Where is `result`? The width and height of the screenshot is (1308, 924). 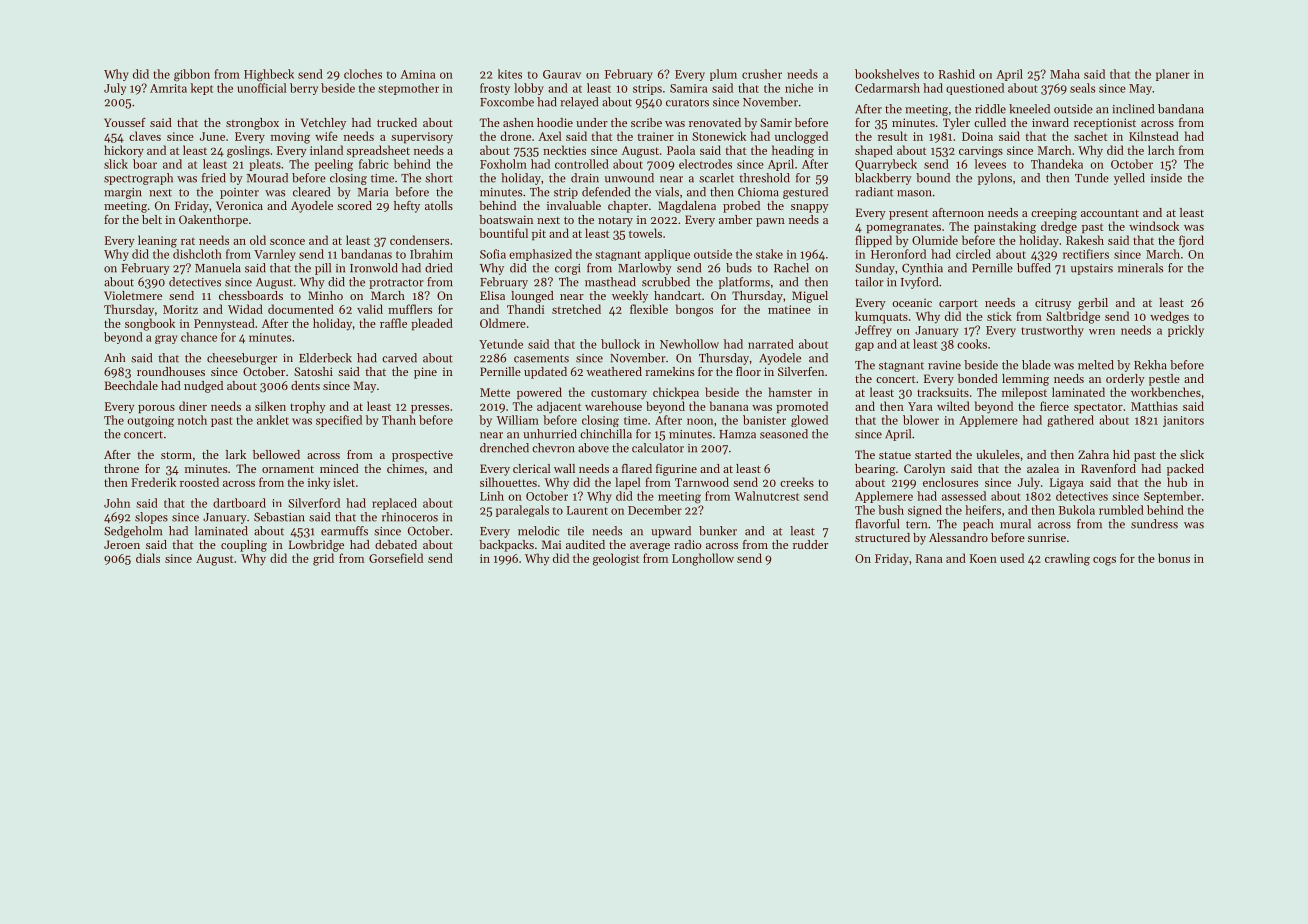 result is located at coordinates (892, 136).
